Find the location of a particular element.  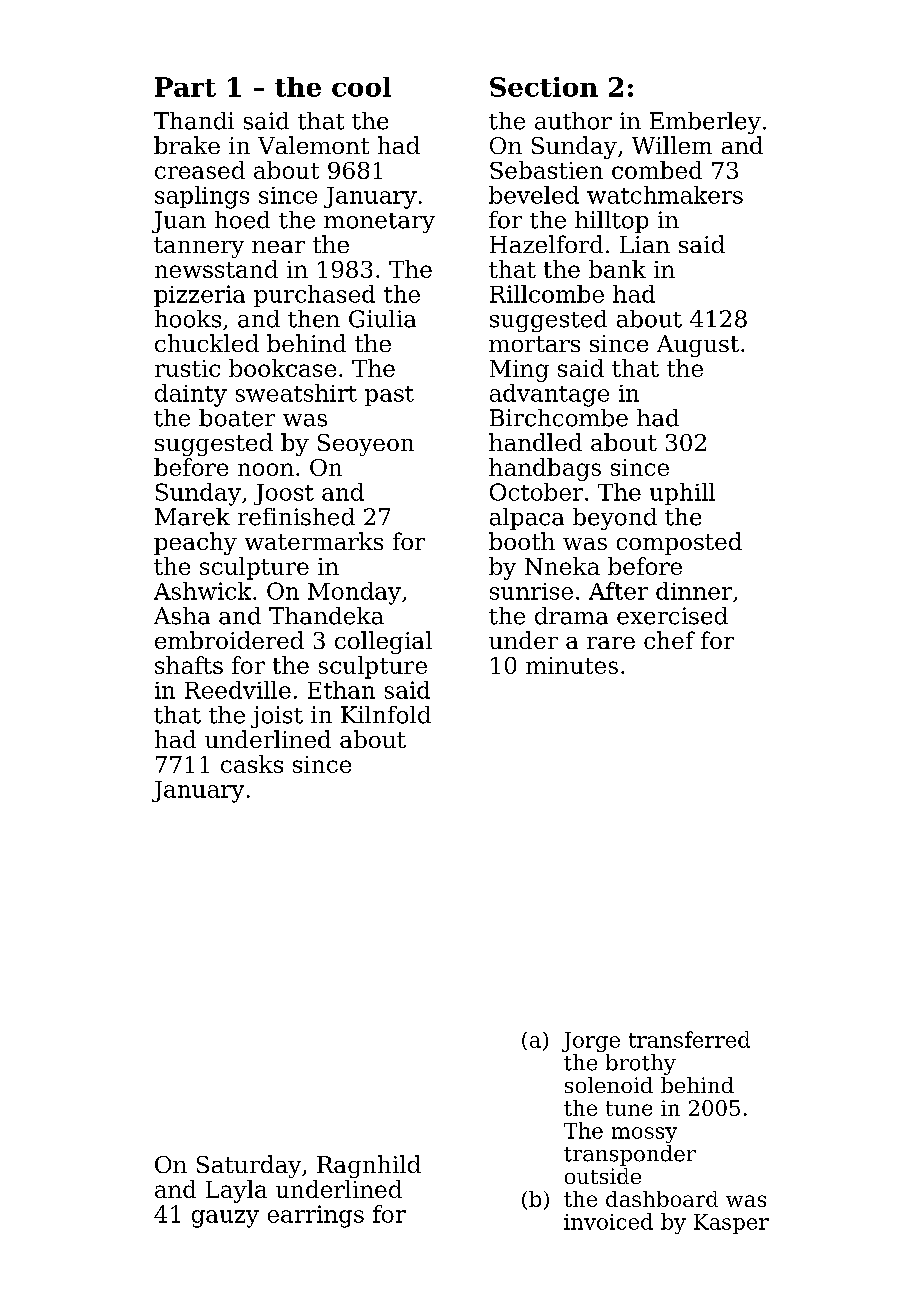

bookcase is located at coordinates (282, 368).
